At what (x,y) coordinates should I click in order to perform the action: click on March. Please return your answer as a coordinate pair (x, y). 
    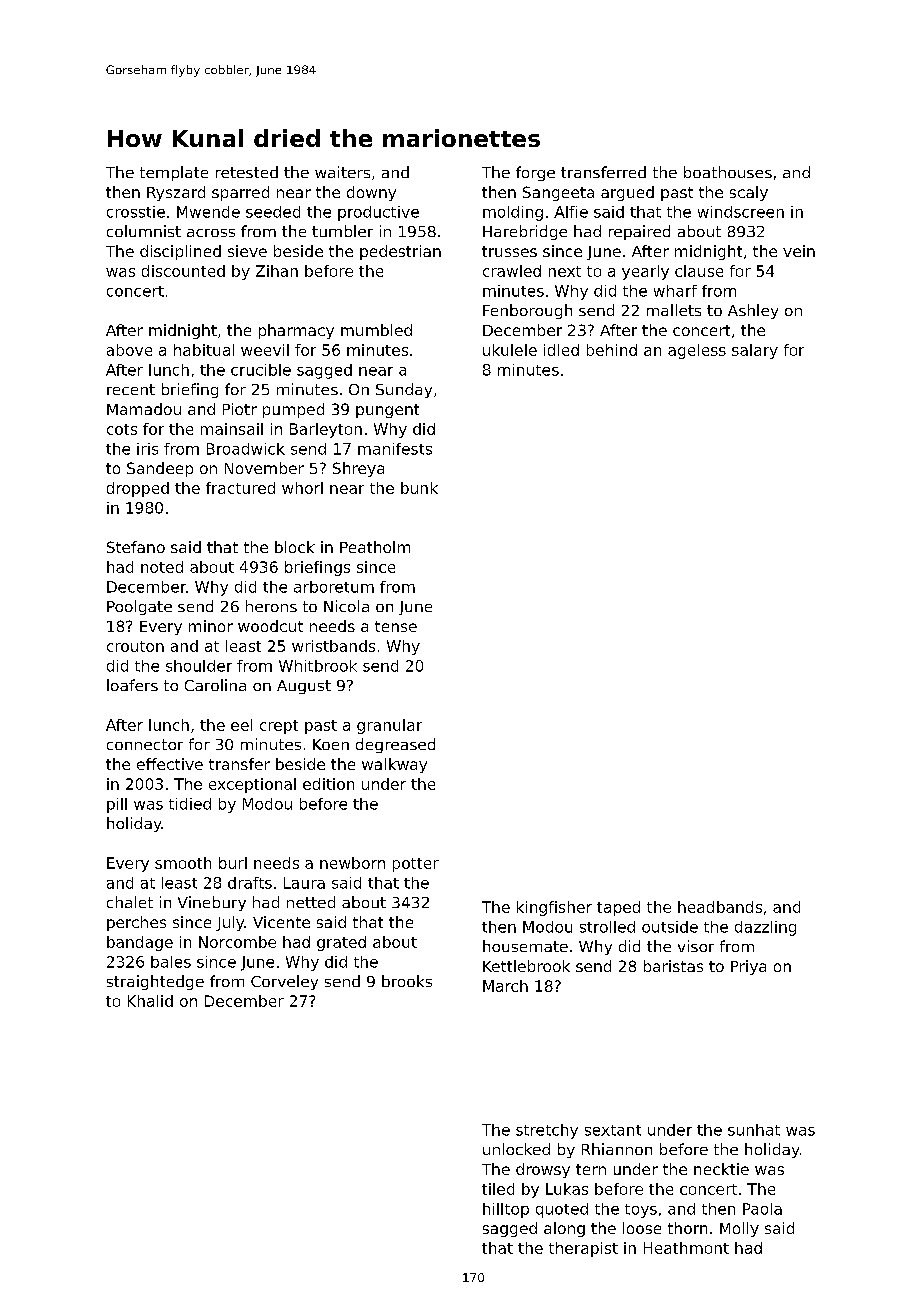
    Looking at the image, I should click on (505, 986).
